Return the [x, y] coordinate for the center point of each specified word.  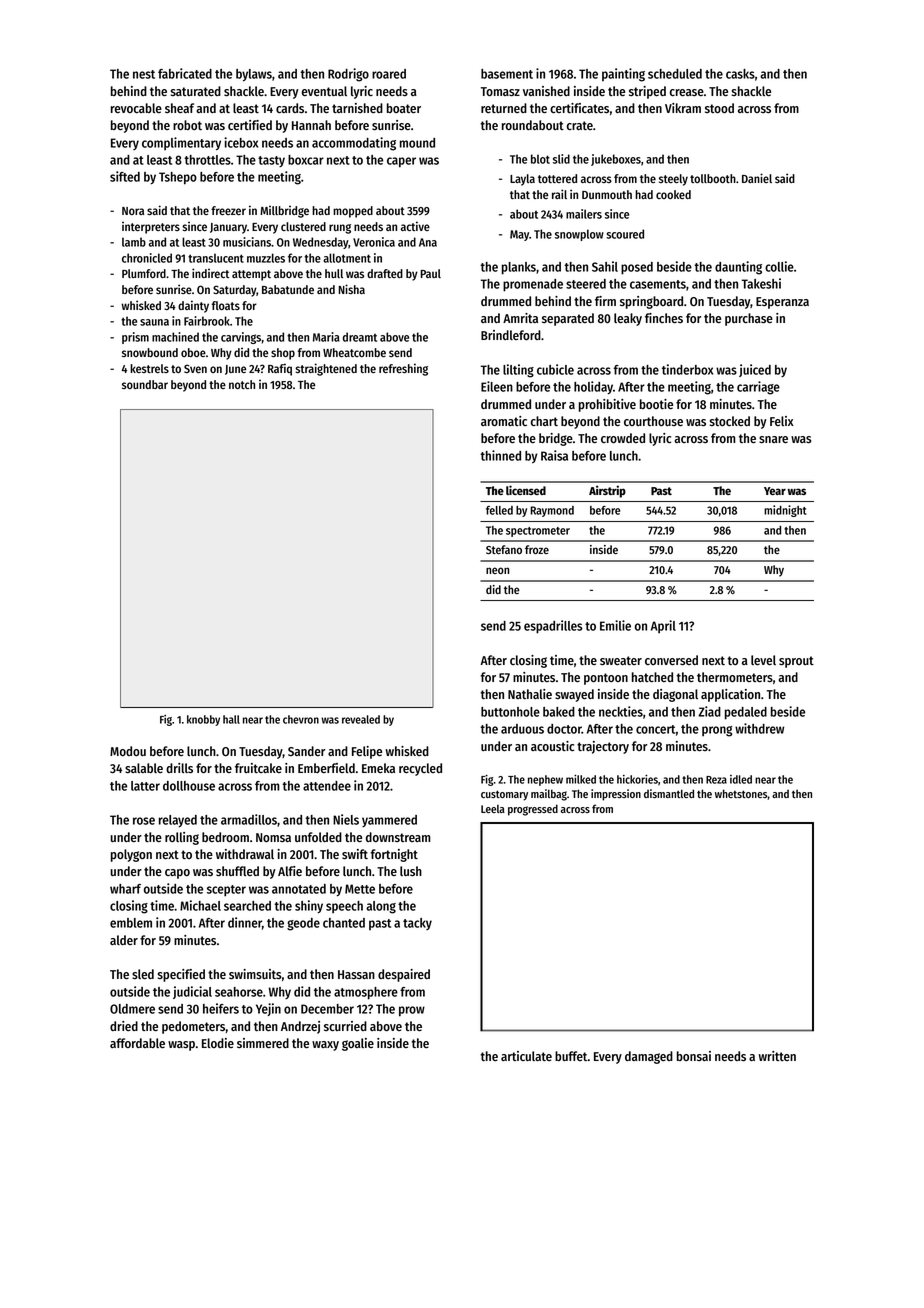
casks [740, 74]
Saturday [235, 291]
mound [417, 143]
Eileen [497, 386]
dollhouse [189, 786]
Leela [493, 809]
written [777, 1056]
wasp [181, 1046]
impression [616, 795]
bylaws [254, 75]
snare [773, 440]
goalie [358, 1044]
